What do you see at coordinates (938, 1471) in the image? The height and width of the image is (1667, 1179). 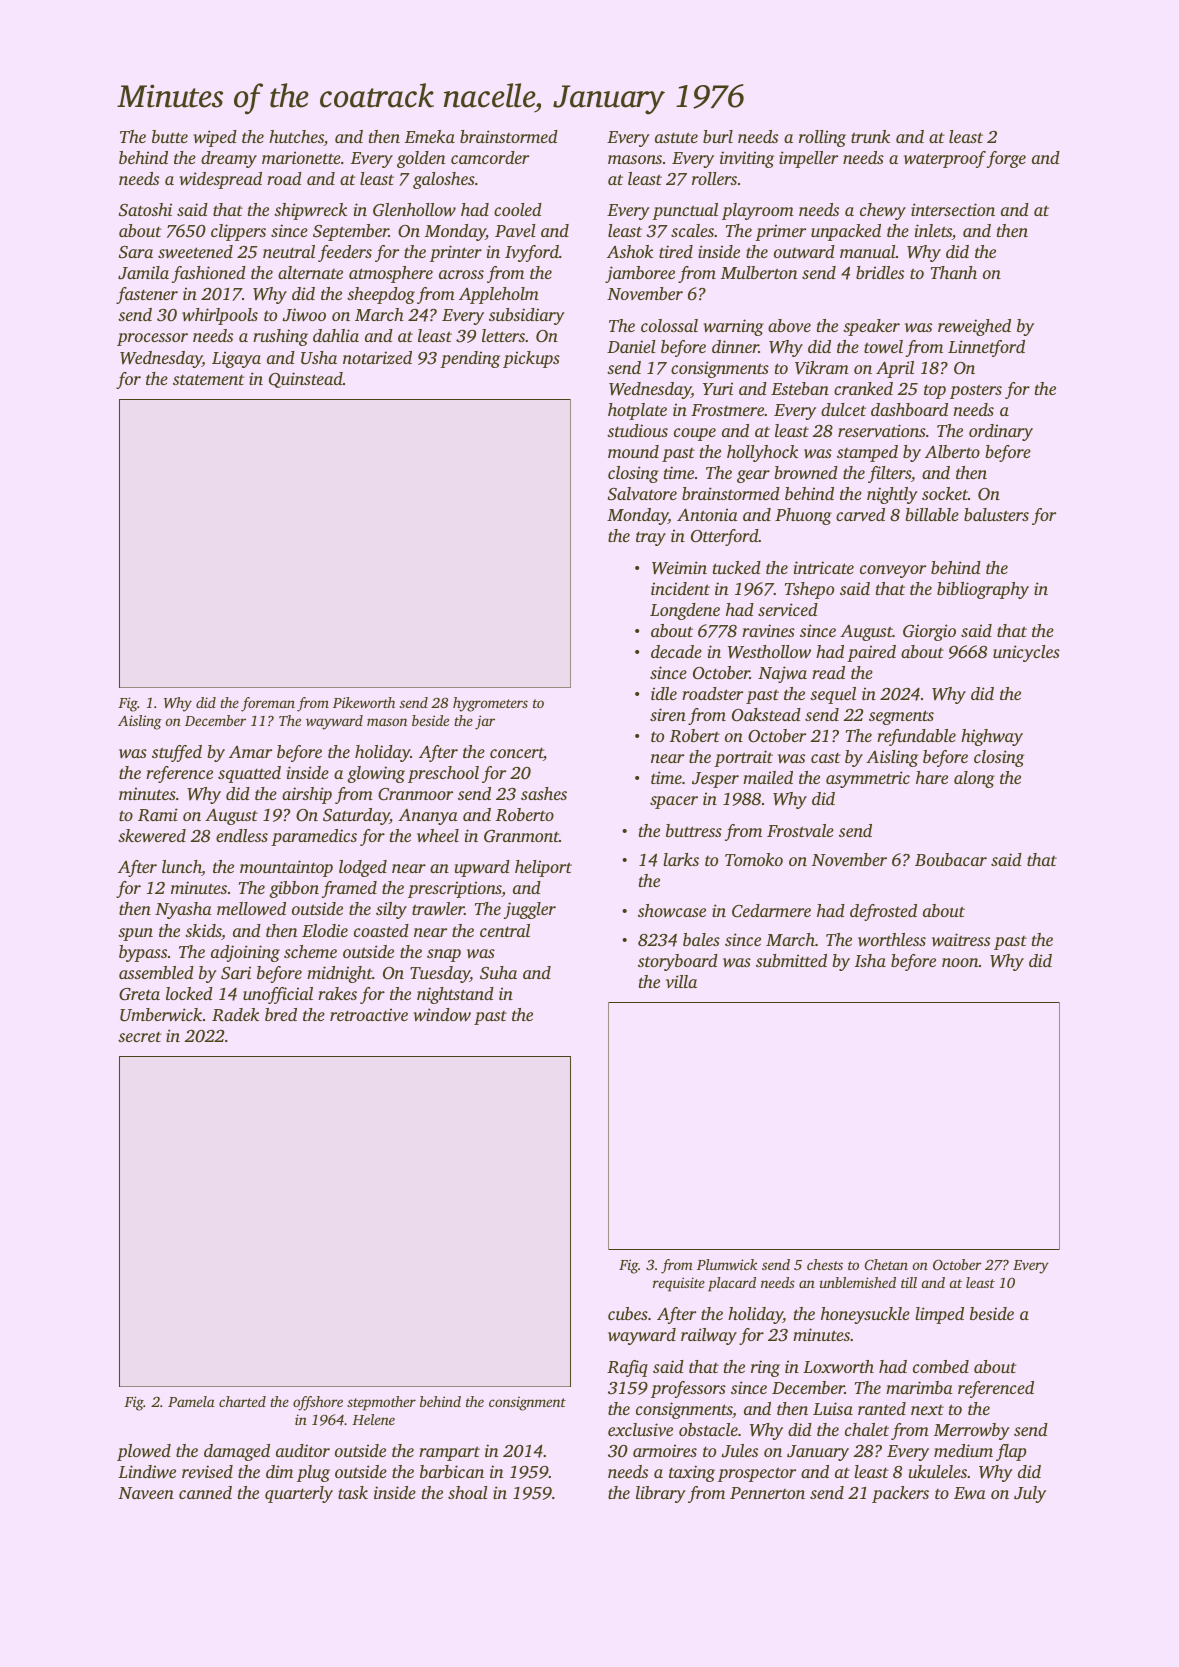 I see `ukuleles` at bounding box center [938, 1471].
